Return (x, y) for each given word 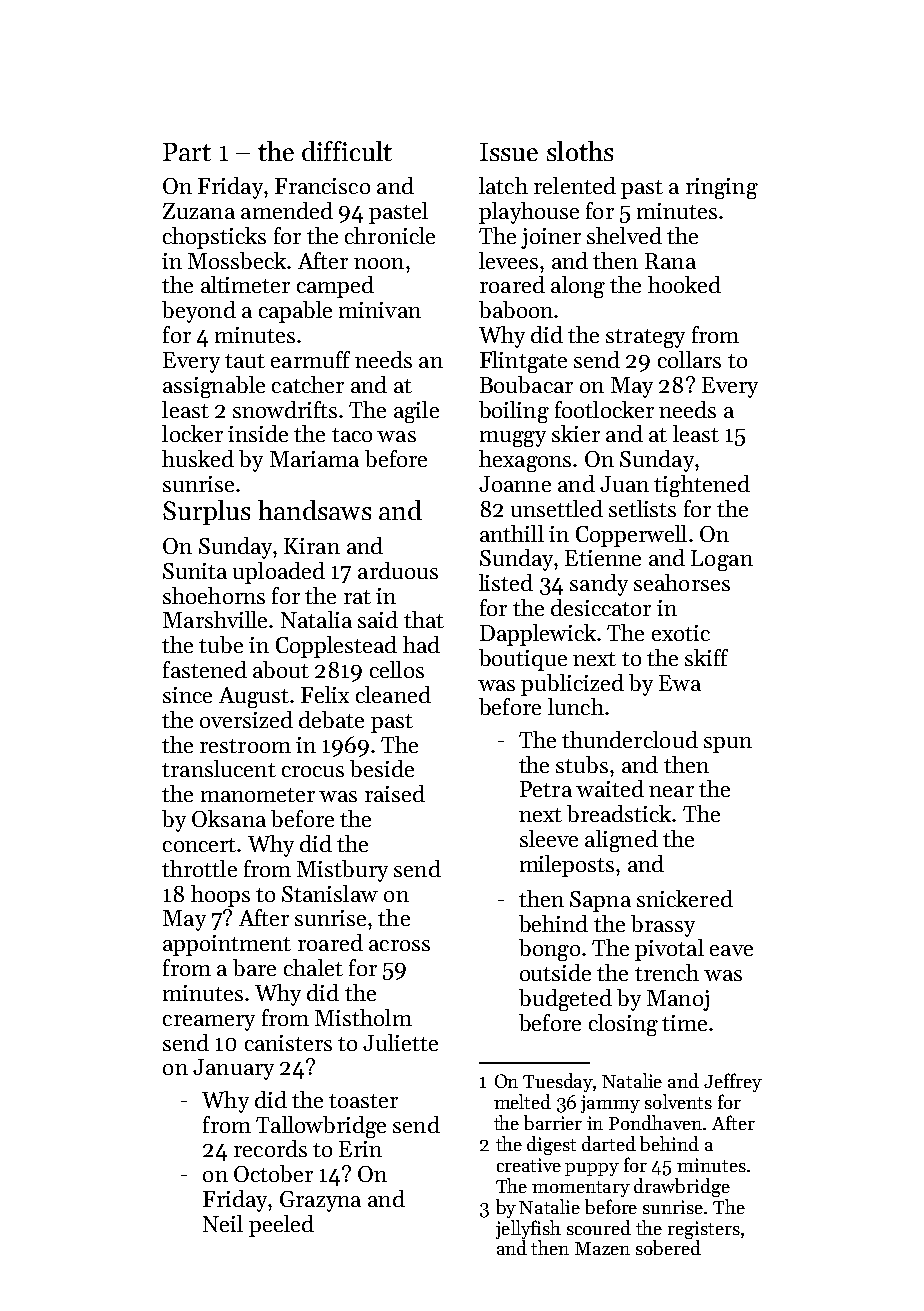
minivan (380, 310)
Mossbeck (237, 260)
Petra (546, 789)
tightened (702, 486)
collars (689, 359)
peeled (281, 1226)
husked (198, 458)
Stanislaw (330, 893)
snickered (685, 898)
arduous (398, 570)
